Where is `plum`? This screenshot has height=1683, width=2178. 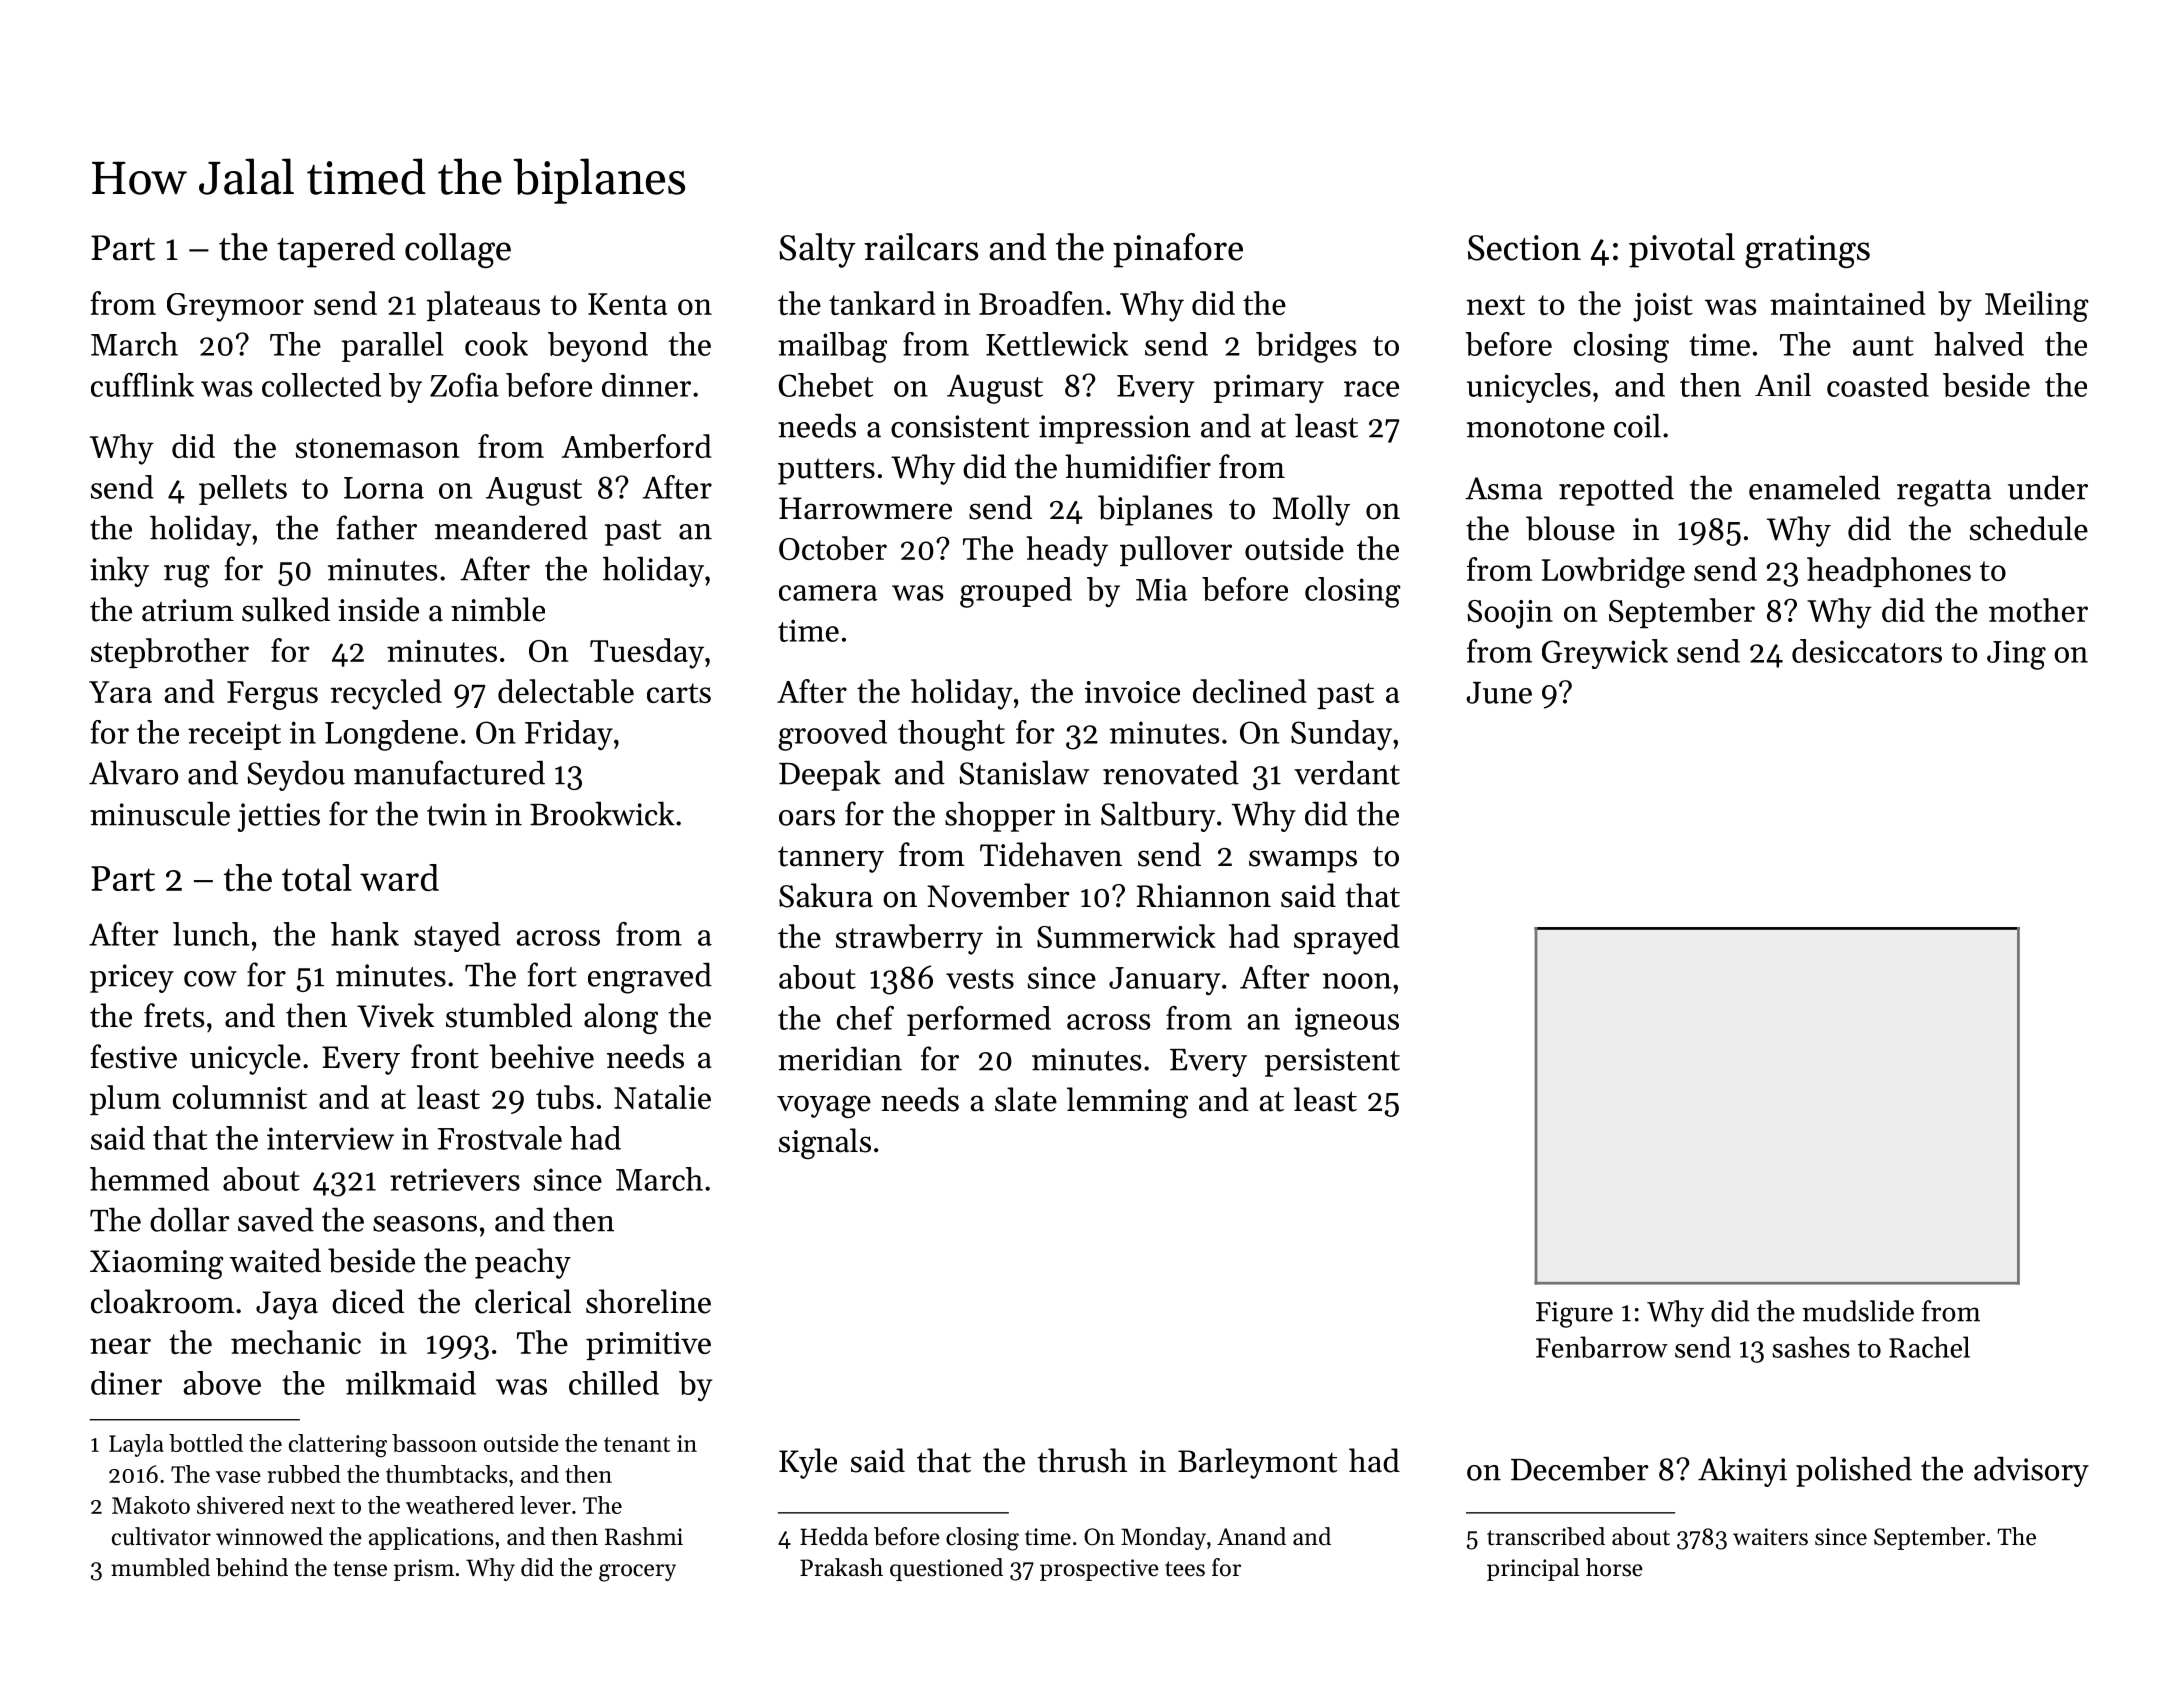
plum is located at coordinates (125, 1100).
